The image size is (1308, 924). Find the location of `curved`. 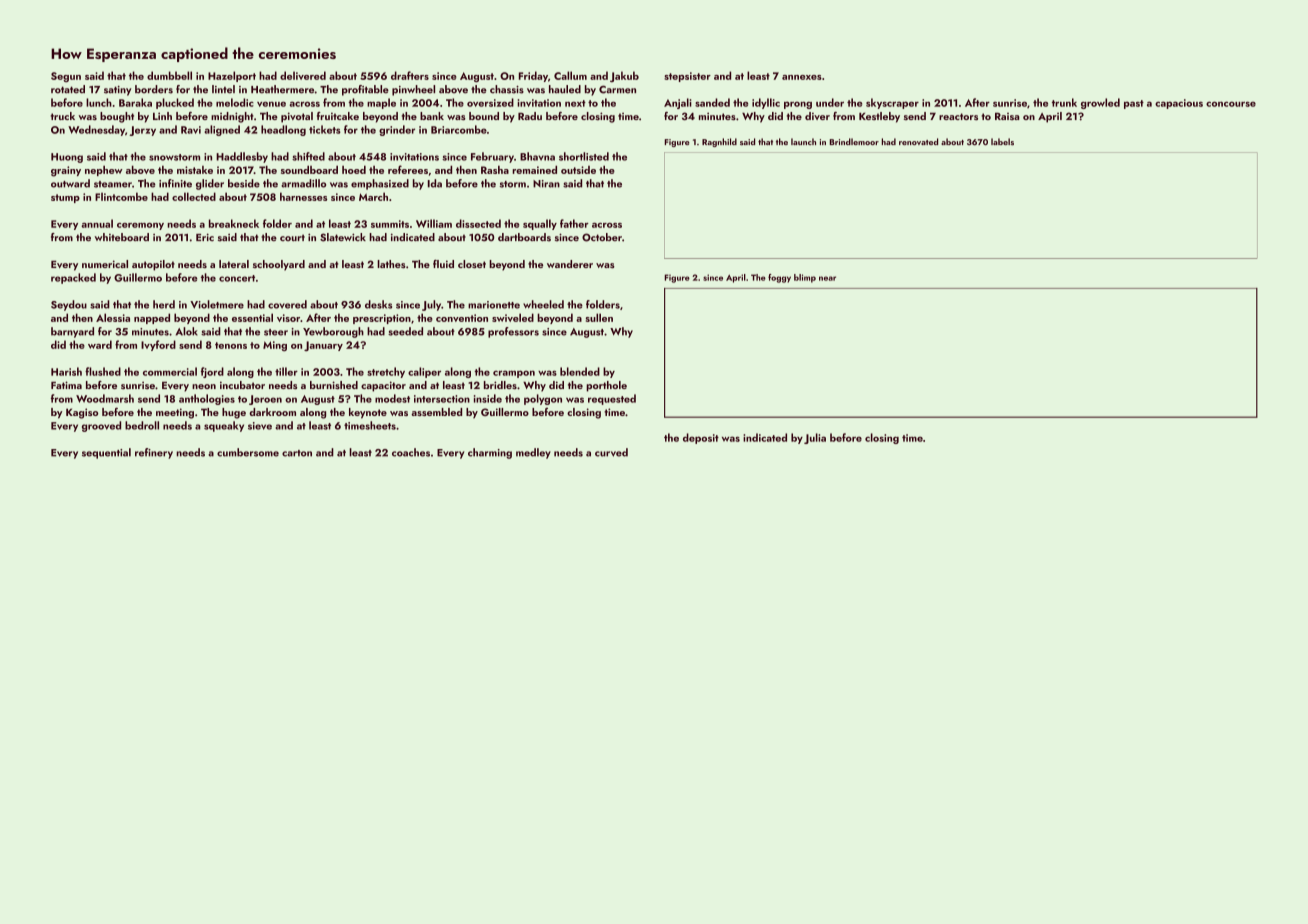

curved is located at coordinates (611, 452).
